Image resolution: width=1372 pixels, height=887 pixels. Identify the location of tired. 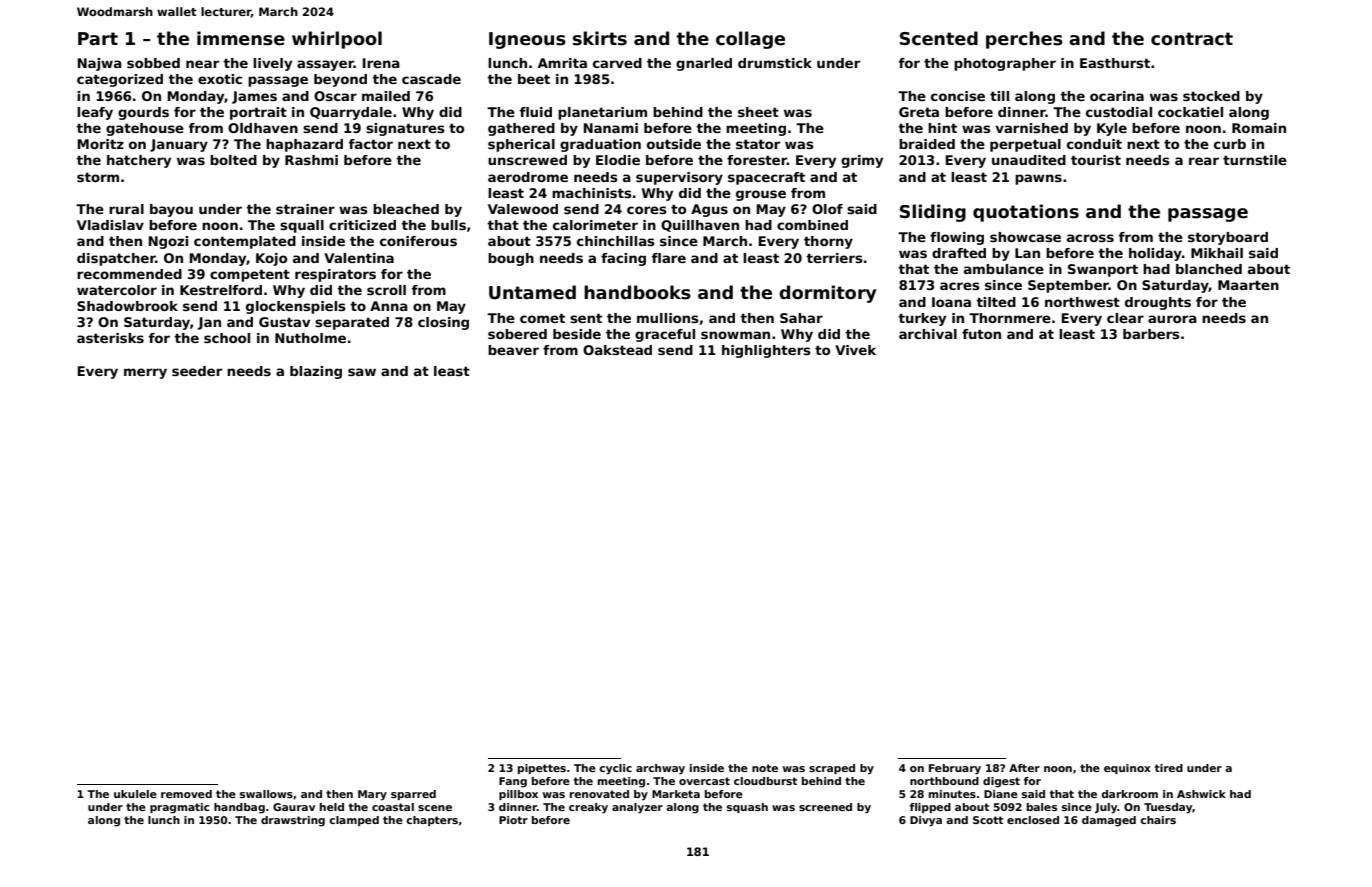
(1169, 768).
